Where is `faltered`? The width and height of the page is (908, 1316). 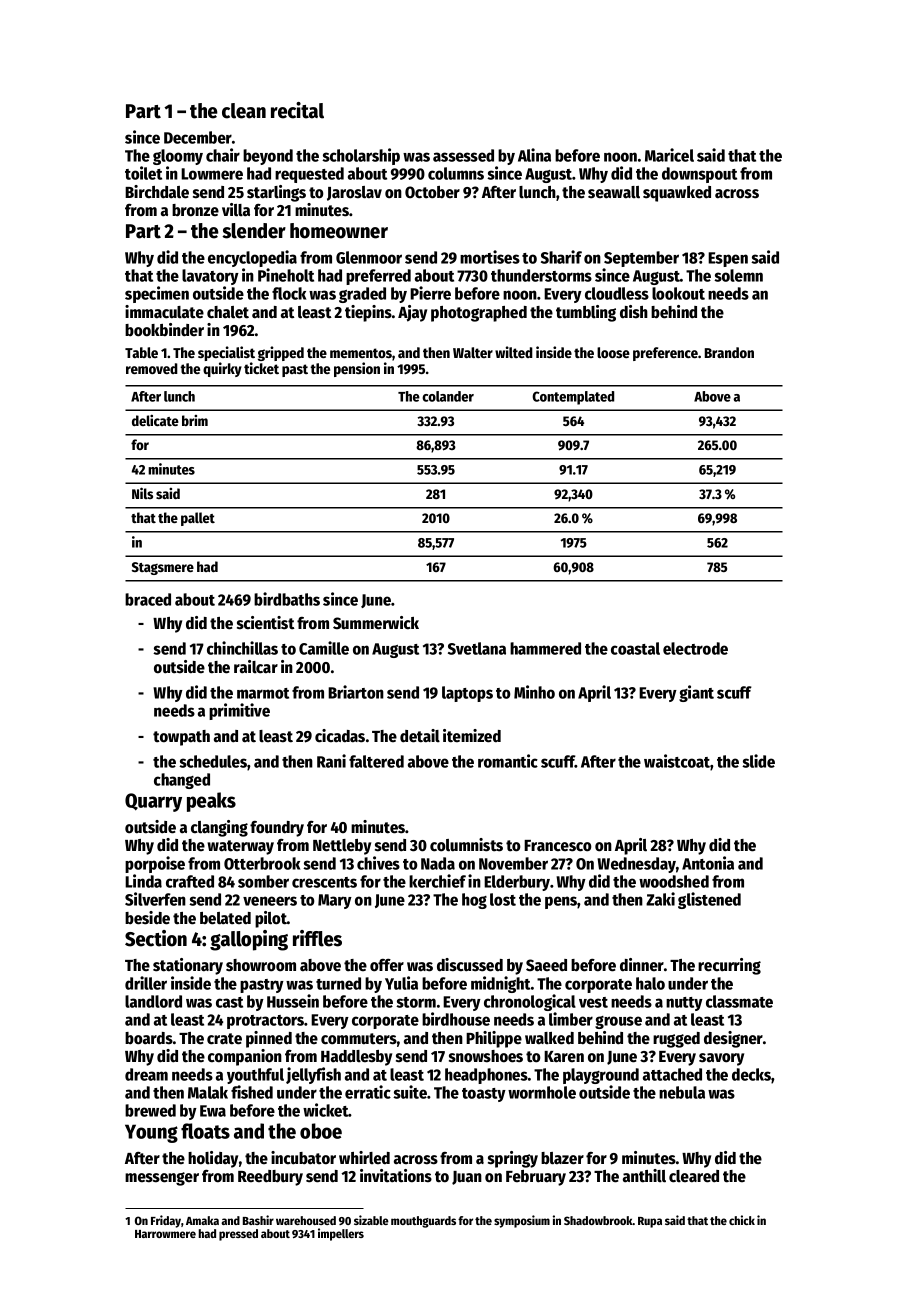 faltered is located at coordinates (376, 761).
